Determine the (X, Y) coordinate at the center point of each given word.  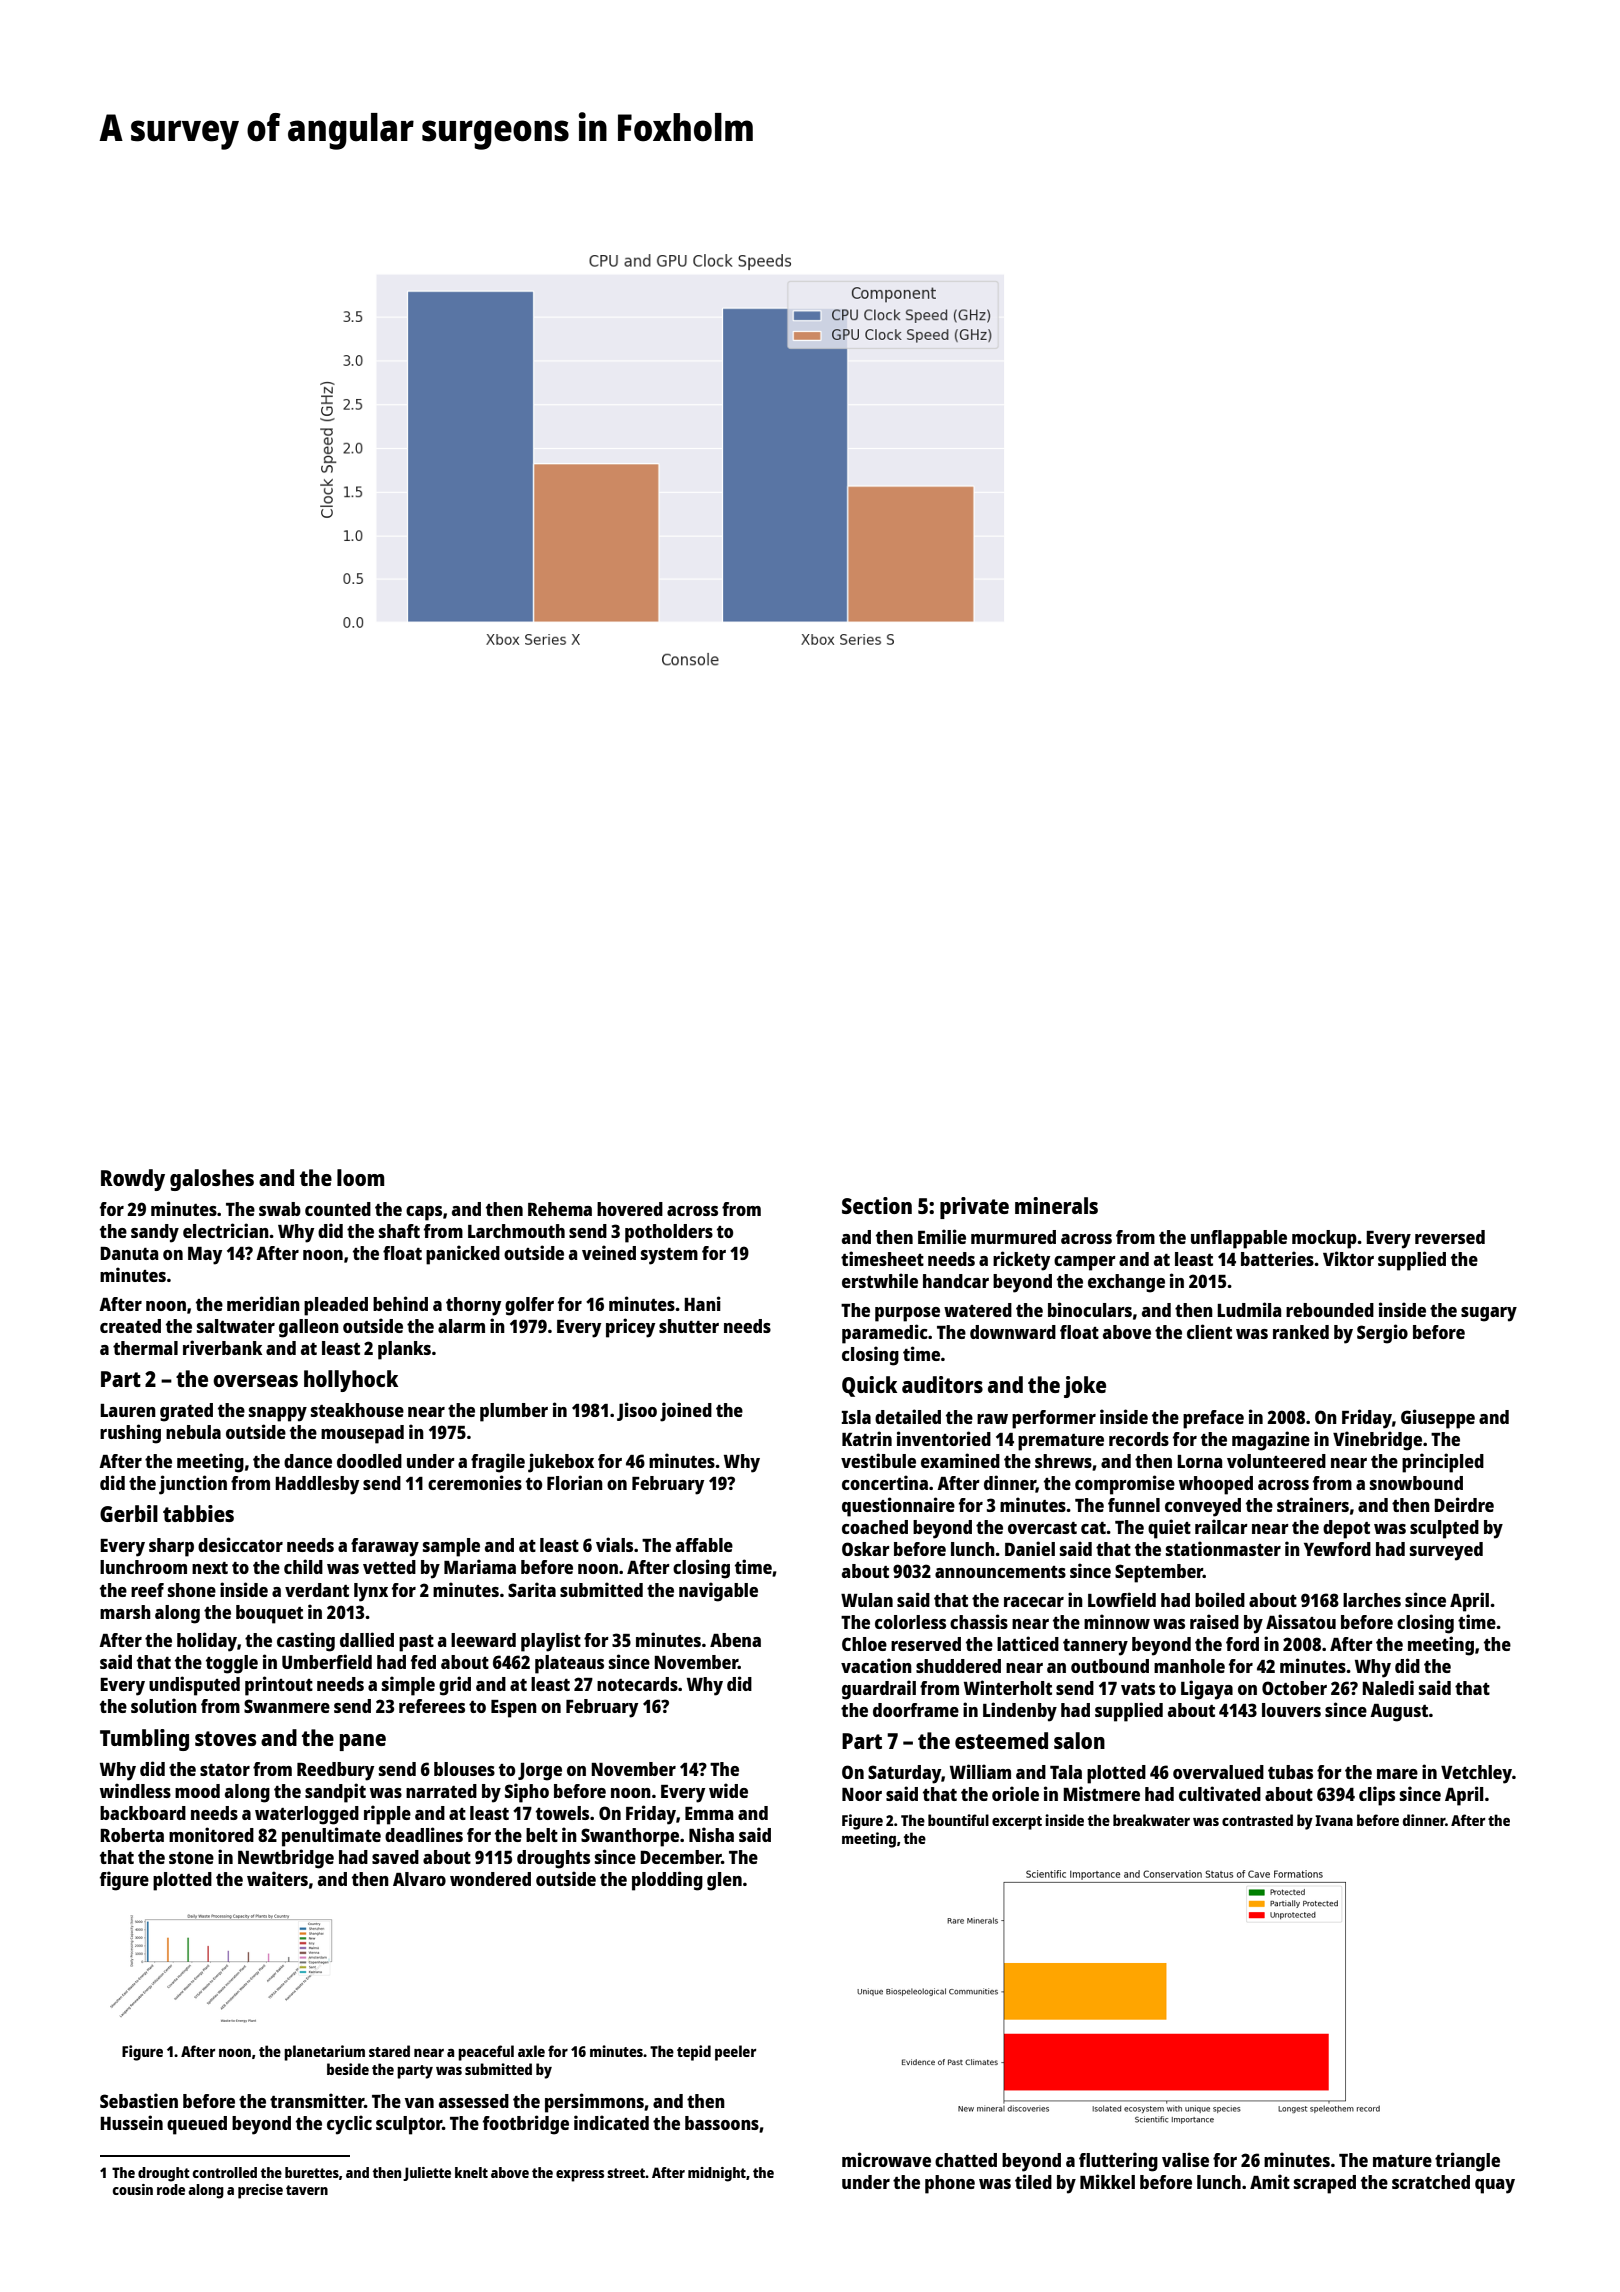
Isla (856, 1417)
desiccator (240, 1544)
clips (1377, 1796)
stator (225, 1770)
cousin (133, 2189)
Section (877, 1205)
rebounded (1330, 1310)
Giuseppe (1438, 1419)
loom (360, 1177)
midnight (717, 2174)
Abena (735, 1640)
